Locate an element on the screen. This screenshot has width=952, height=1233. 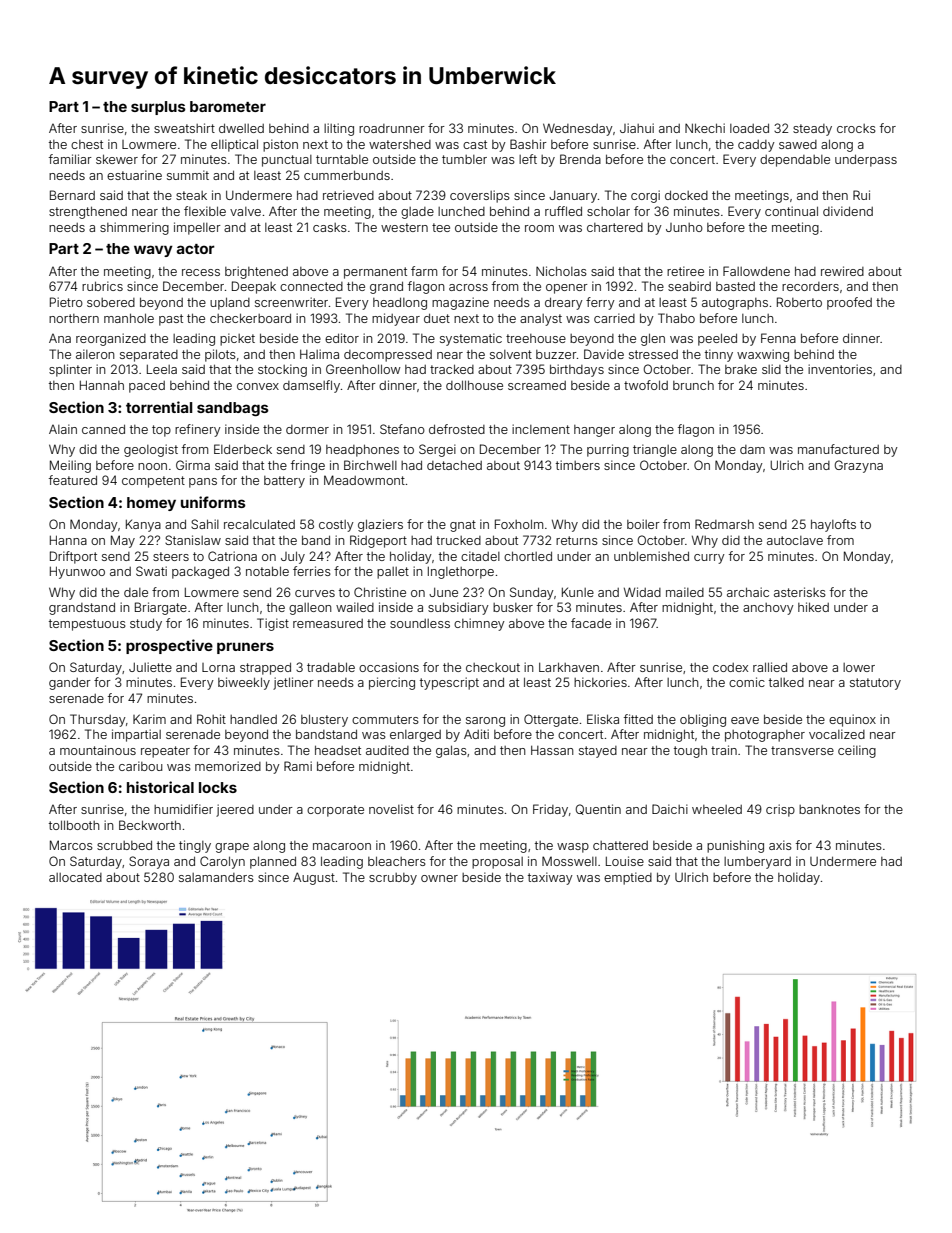
humidifier is located at coordinates (183, 809).
